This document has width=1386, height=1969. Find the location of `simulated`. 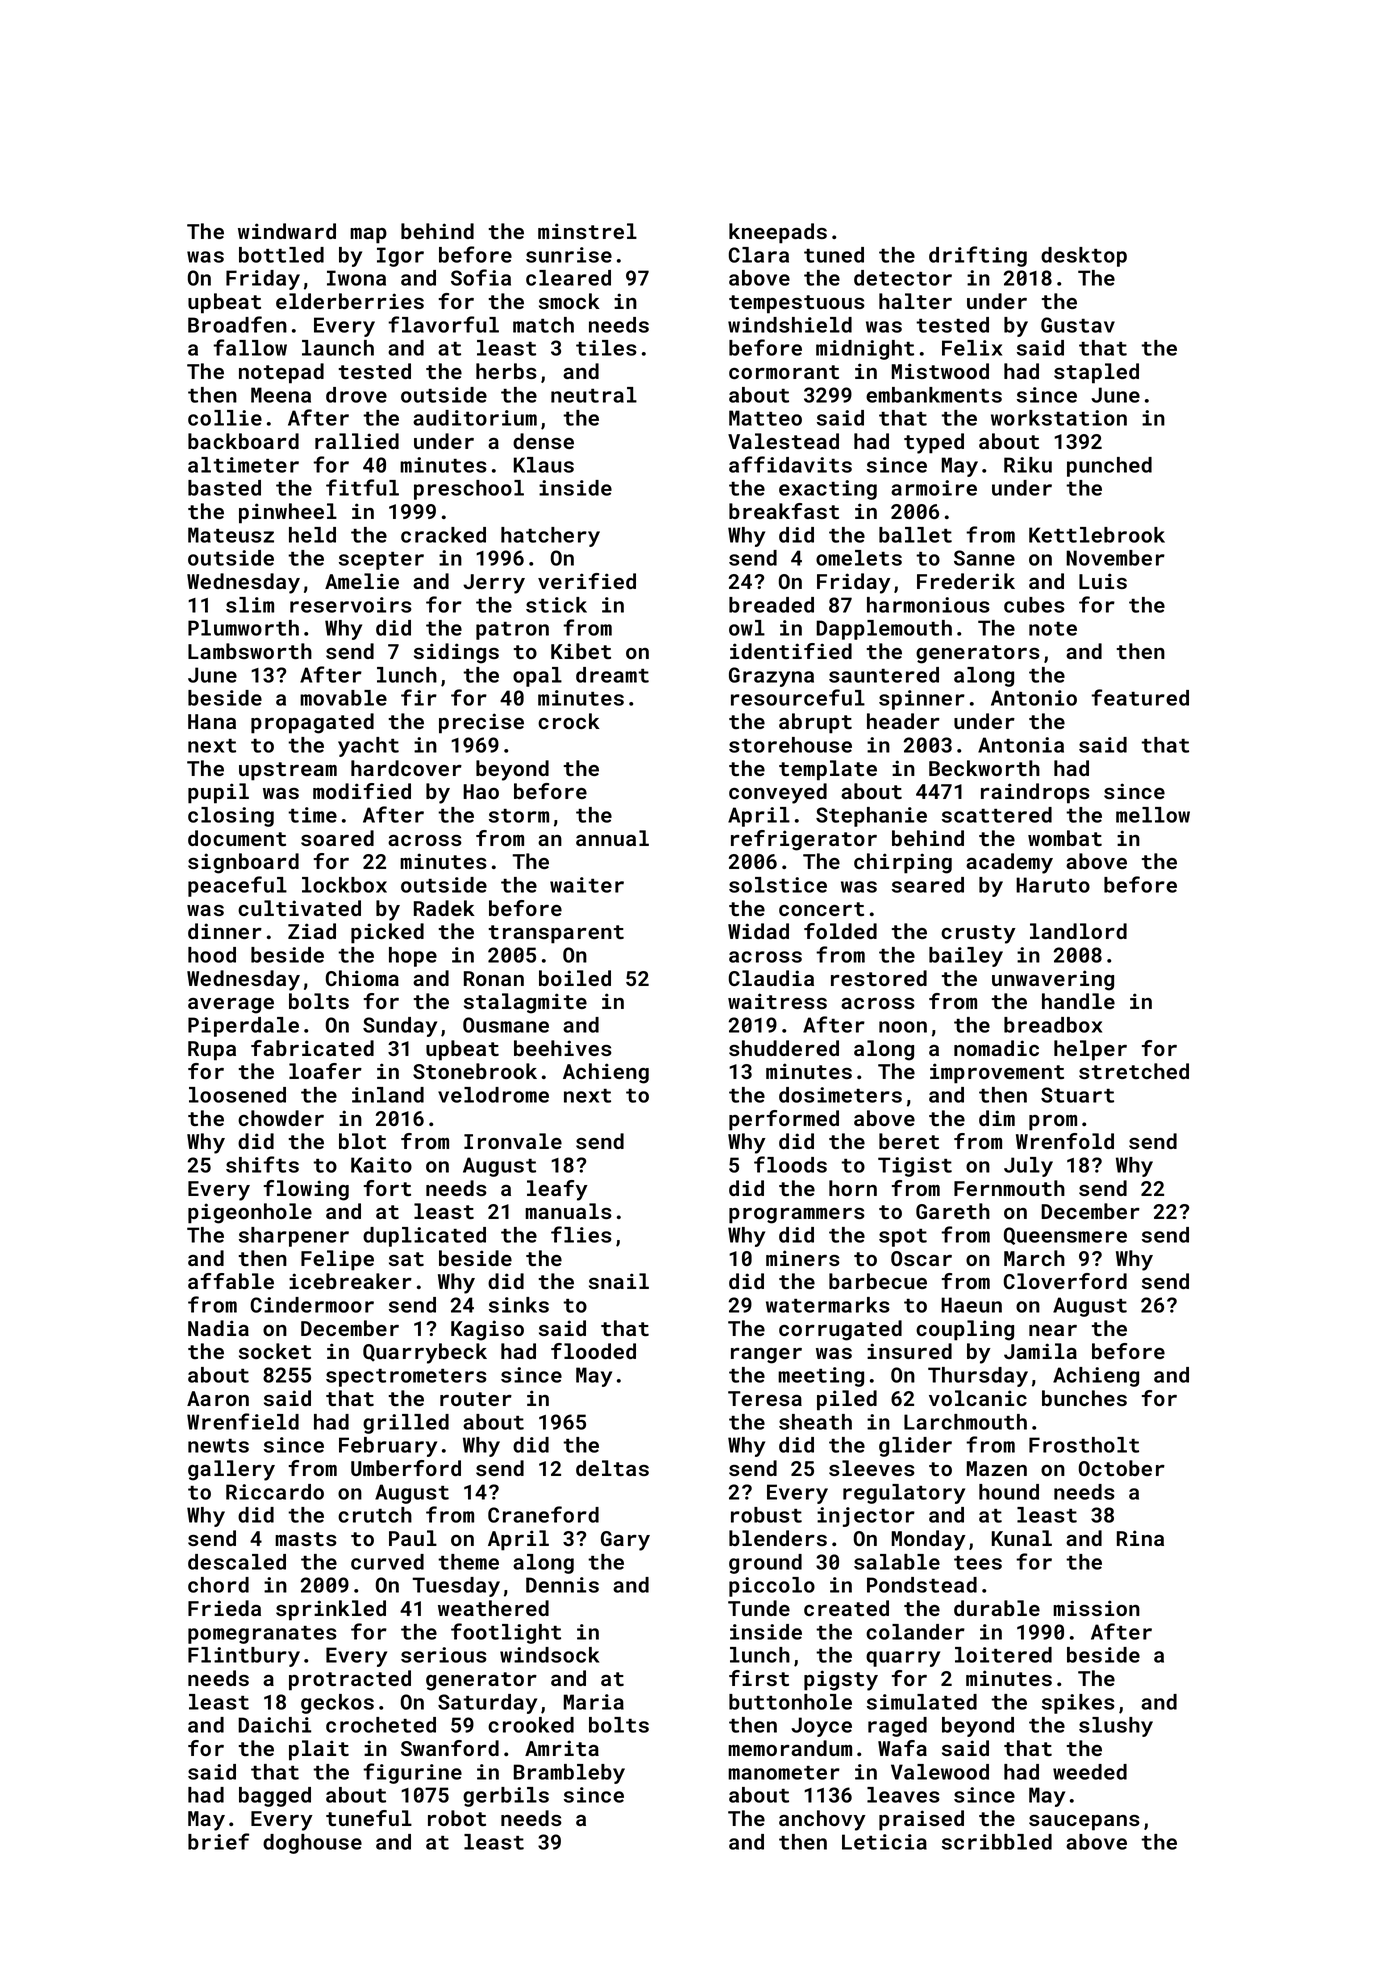

simulated is located at coordinates (922, 1702).
